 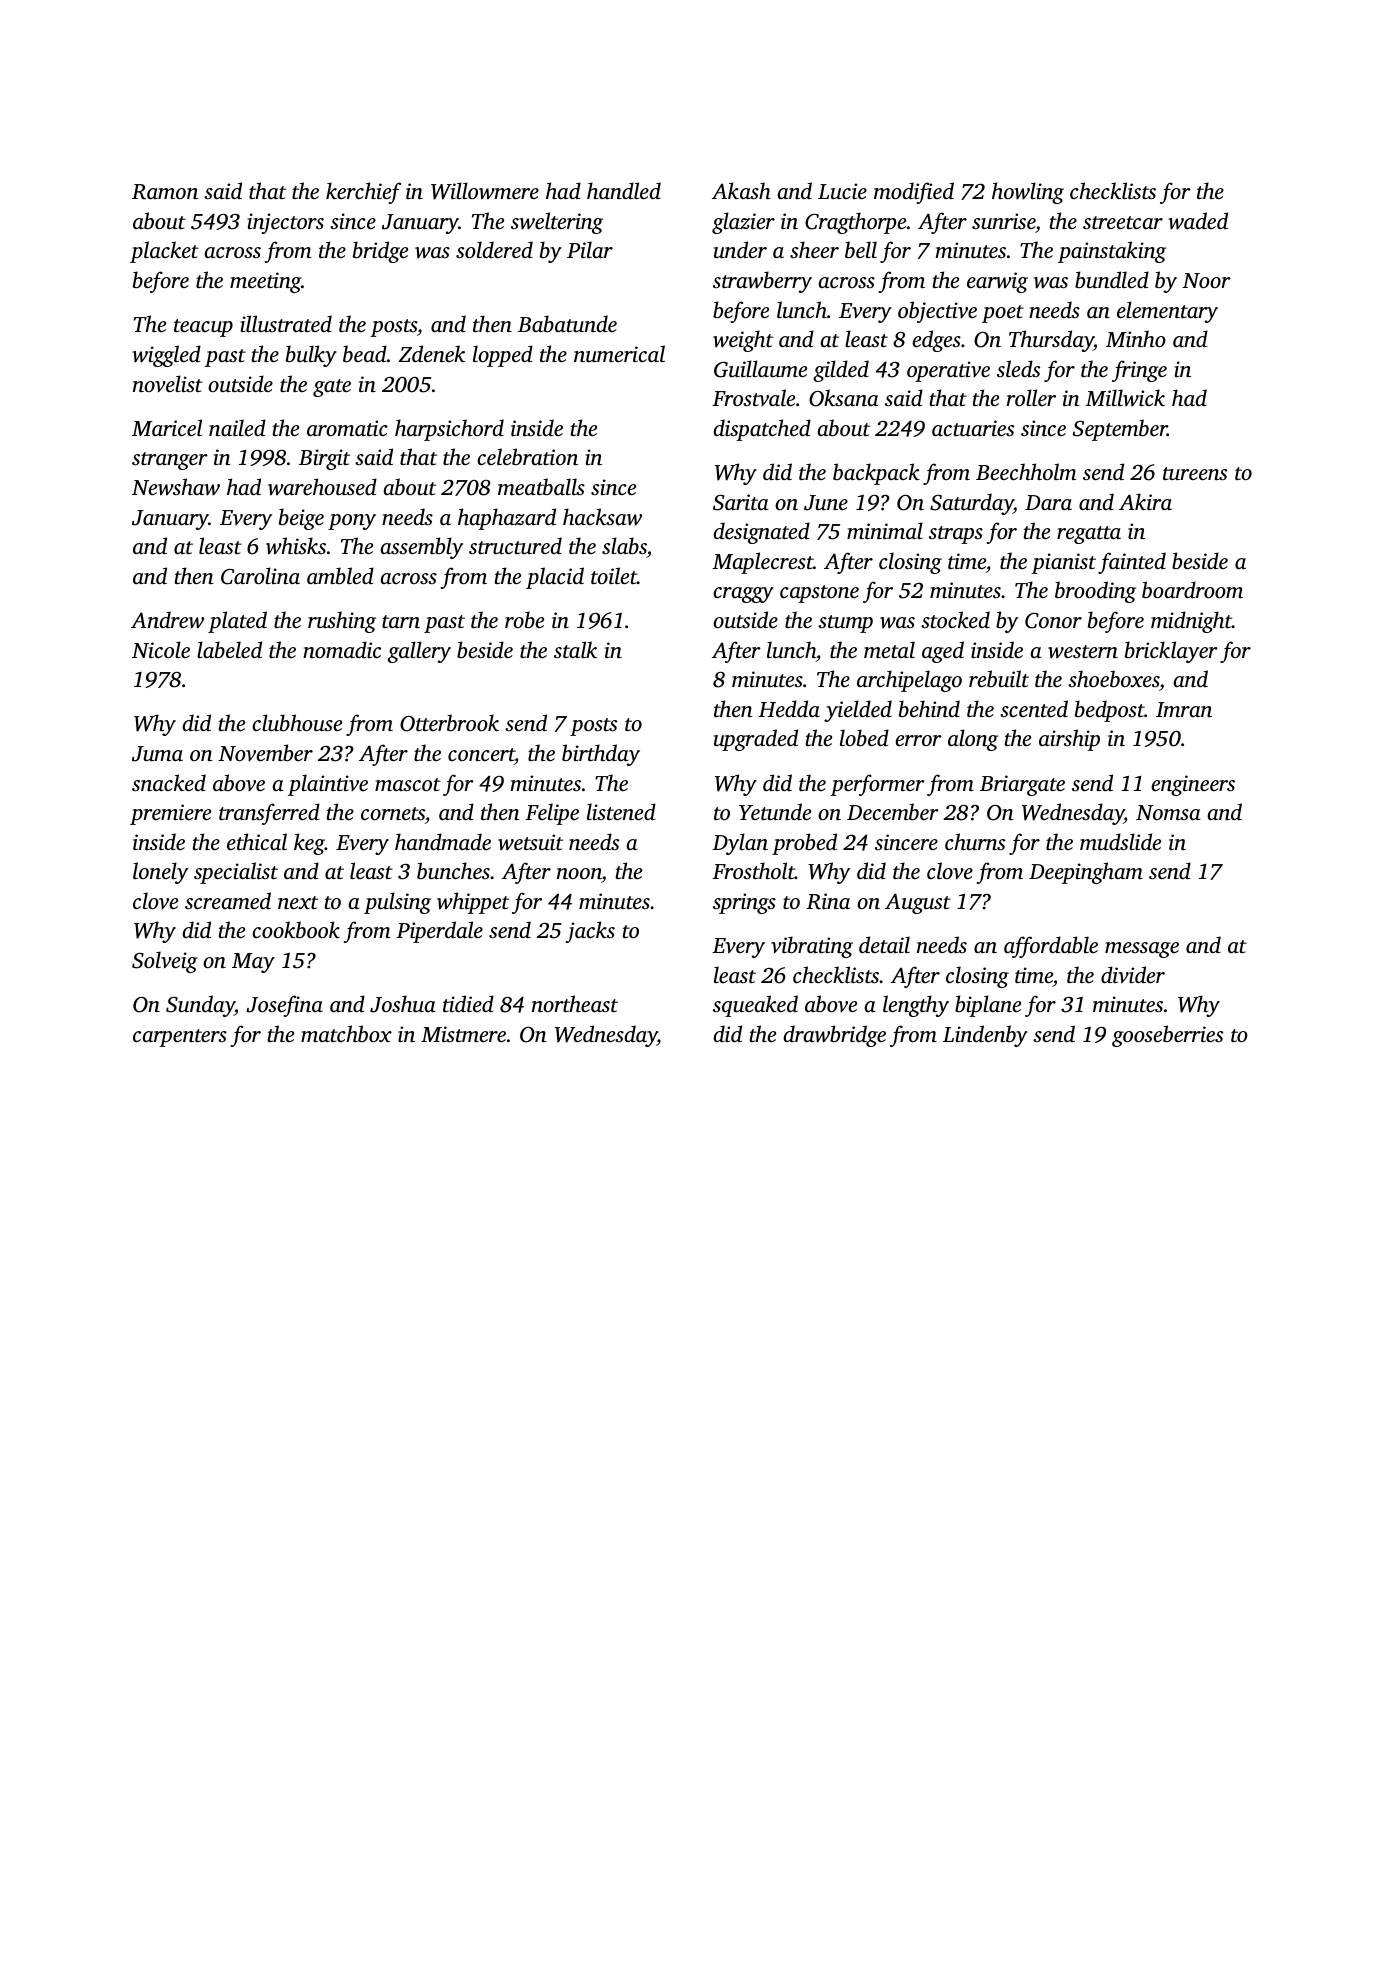 What do you see at coordinates (541, 486) in the page?
I see `meatballs` at bounding box center [541, 486].
